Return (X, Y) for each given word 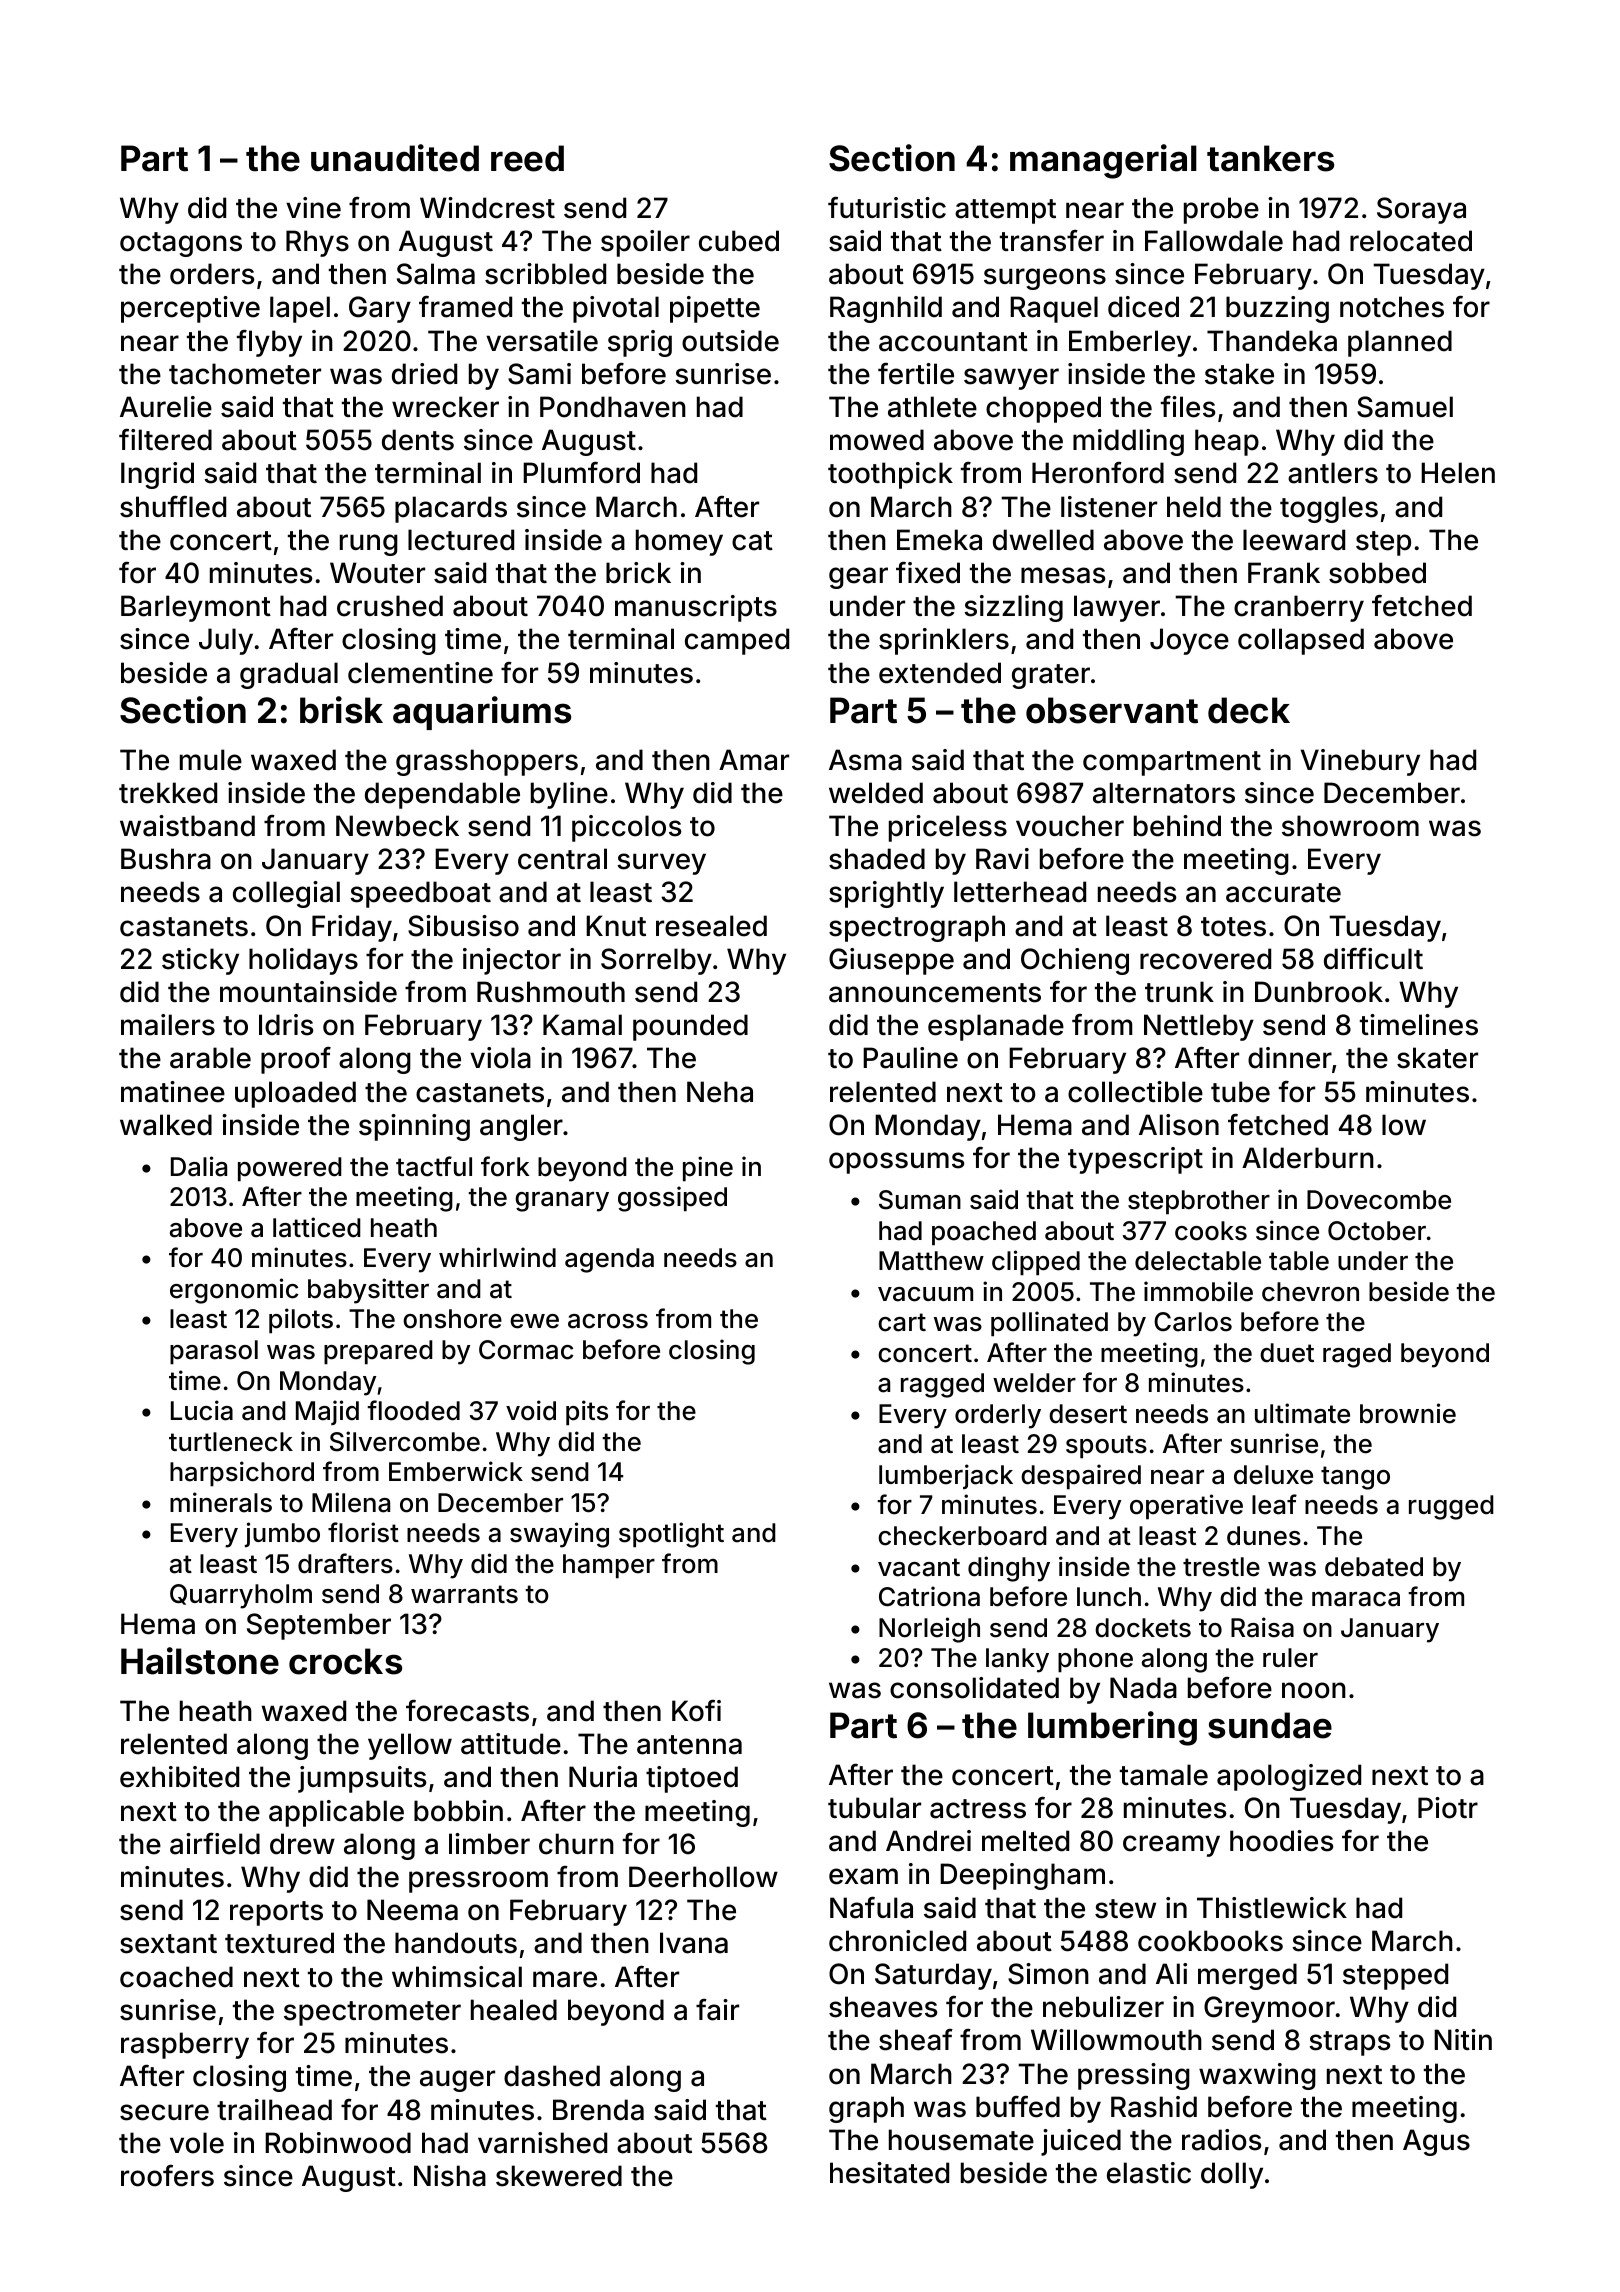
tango (1355, 1478)
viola (500, 1058)
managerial (1103, 161)
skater (1437, 1058)
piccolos (627, 828)
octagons (181, 244)
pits (587, 1413)
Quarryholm (241, 1596)
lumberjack (946, 1476)
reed (527, 158)
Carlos (1193, 1322)
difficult (1373, 959)
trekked (168, 793)
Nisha (450, 2176)
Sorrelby (656, 961)
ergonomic (234, 1291)
